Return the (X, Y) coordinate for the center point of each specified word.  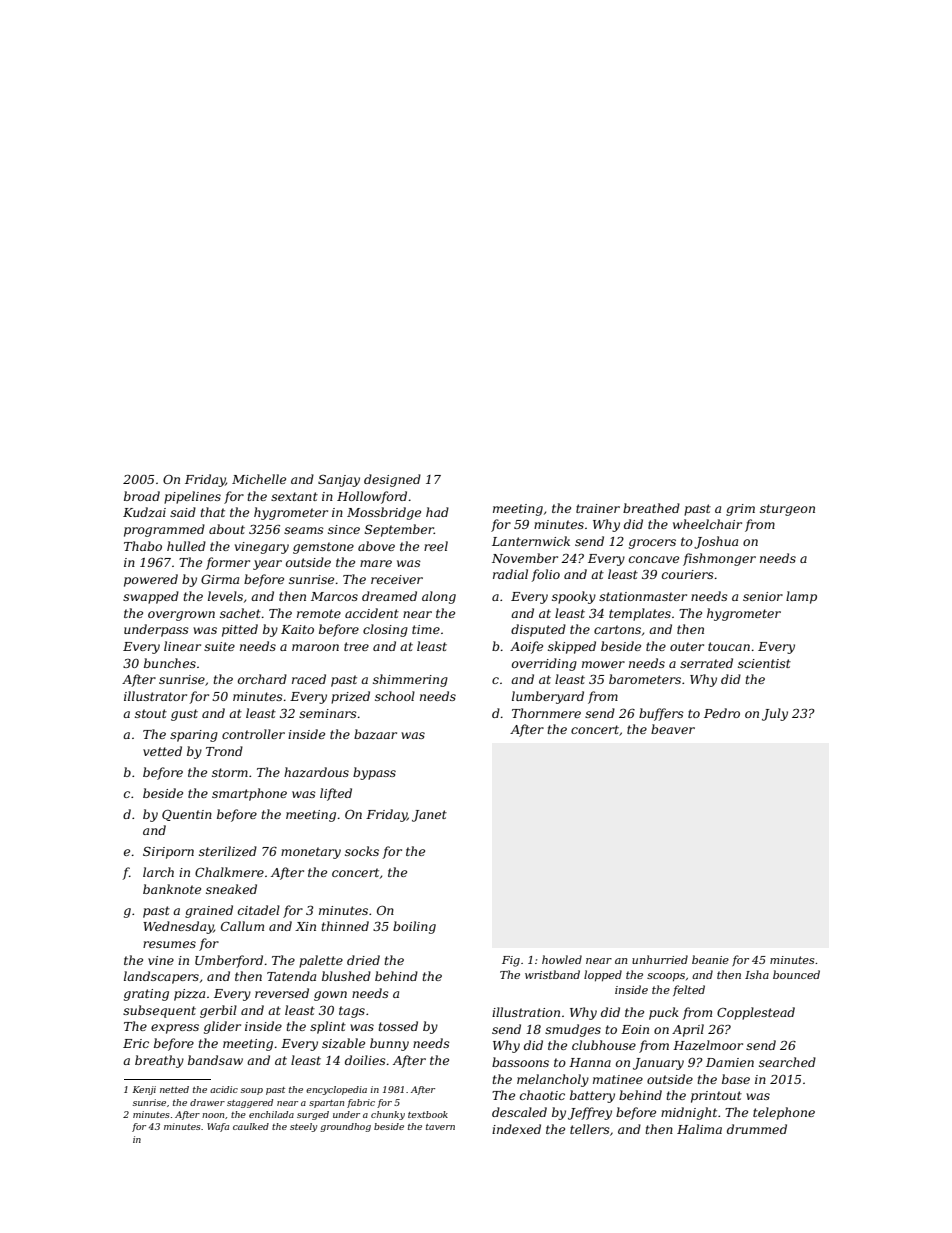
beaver (673, 729)
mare (376, 563)
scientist (764, 663)
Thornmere (546, 713)
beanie (710, 959)
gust (184, 715)
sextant (294, 496)
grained (209, 911)
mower (603, 664)
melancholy (553, 1080)
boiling (414, 927)
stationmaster (643, 596)
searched (787, 1062)
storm (230, 772)
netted (174, 1089)
